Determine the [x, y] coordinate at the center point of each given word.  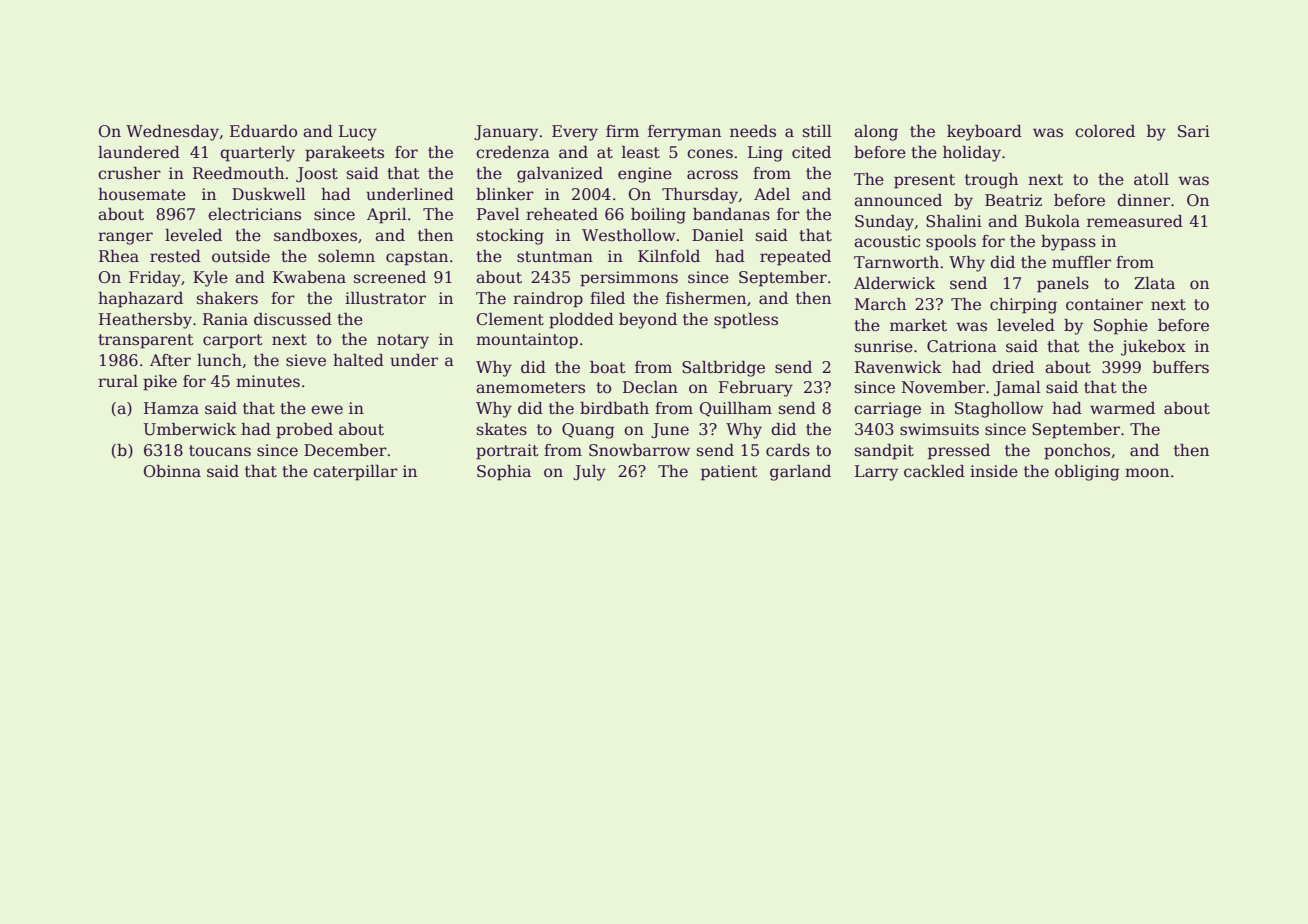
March [880, 304]
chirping [1023, 306]
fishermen [706, 298]
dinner [1143, 200]
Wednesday [172, 133]
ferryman [684, 133]
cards [788, 450]
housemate [142, 194]
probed [304, 431]
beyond [648, 321]
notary [403, 341]
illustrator [385, 298]
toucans [220, 451]
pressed [959, 452]
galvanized [560, 175]
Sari [1194, 131]
